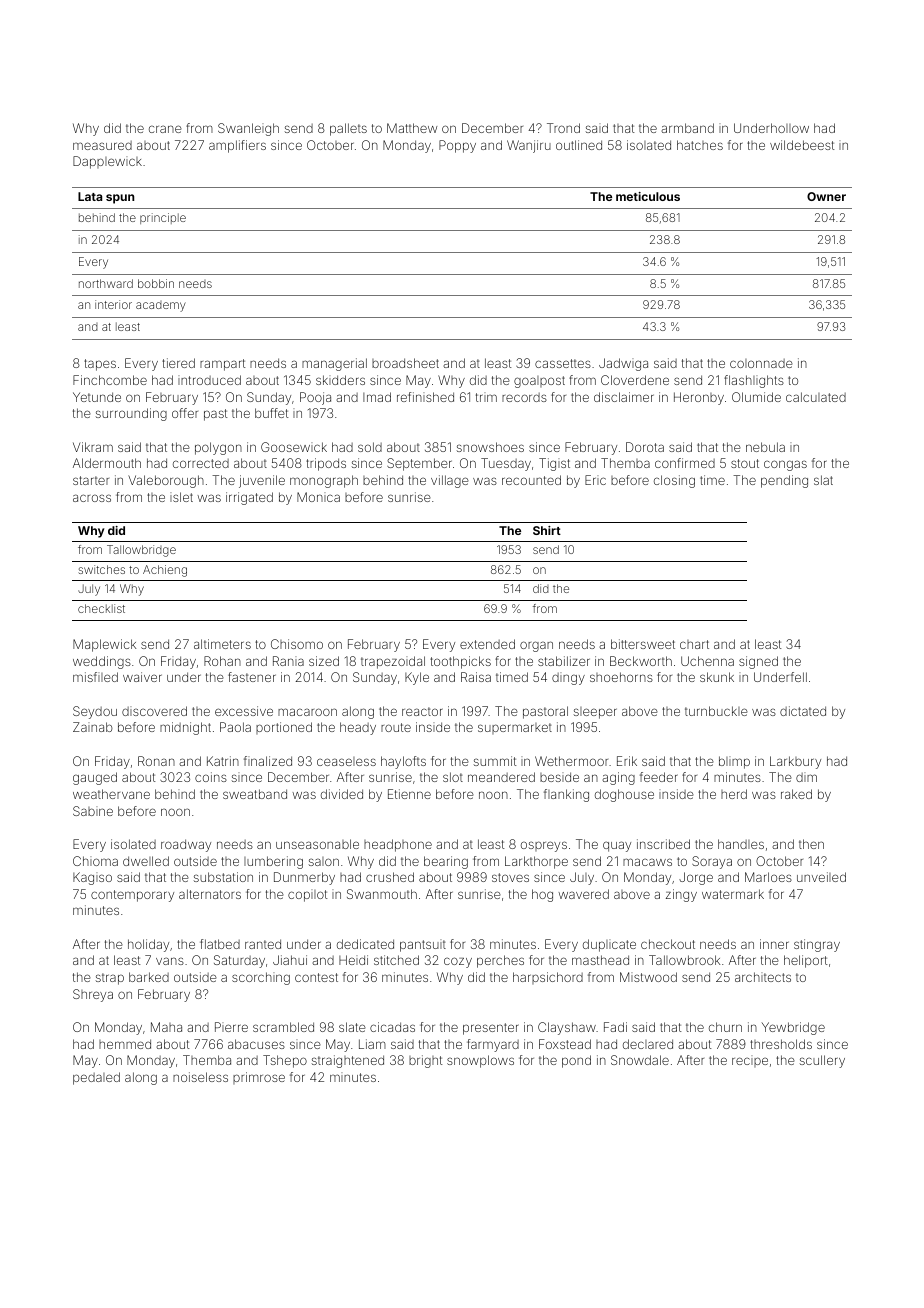 This document has width=924, height=1308. I want to click on closing, so click(674, 481).
